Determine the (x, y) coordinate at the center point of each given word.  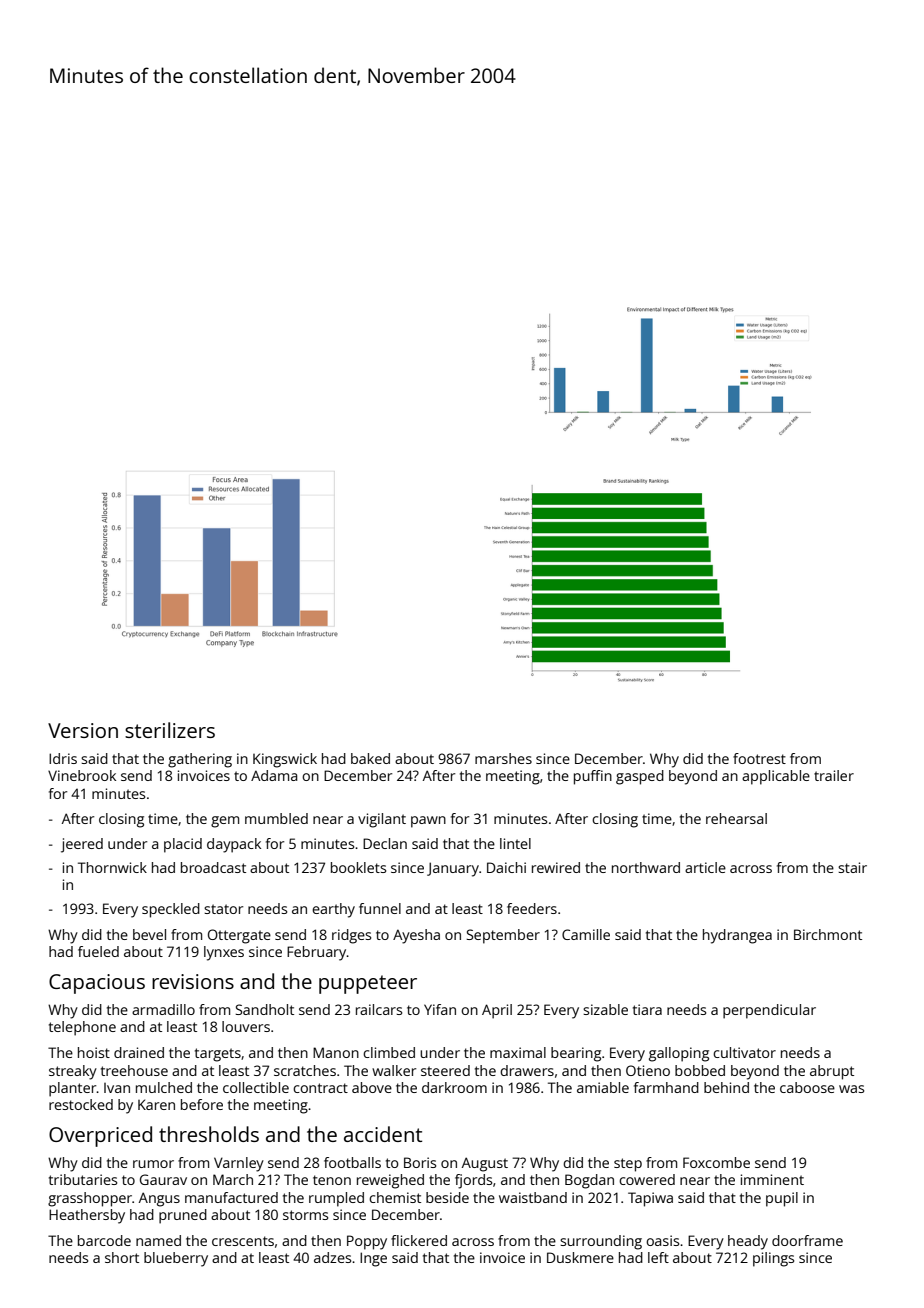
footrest (759, 758)
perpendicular (769, 1011)
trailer (834, 775)
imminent (772, 1179)
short (122, 1257)
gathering (200, 760)
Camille (586, 934)
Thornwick (112, 867)
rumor (153, 1164)
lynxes (224, 953)
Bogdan (589, 1181)
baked (370, 758)
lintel (515, 843)
